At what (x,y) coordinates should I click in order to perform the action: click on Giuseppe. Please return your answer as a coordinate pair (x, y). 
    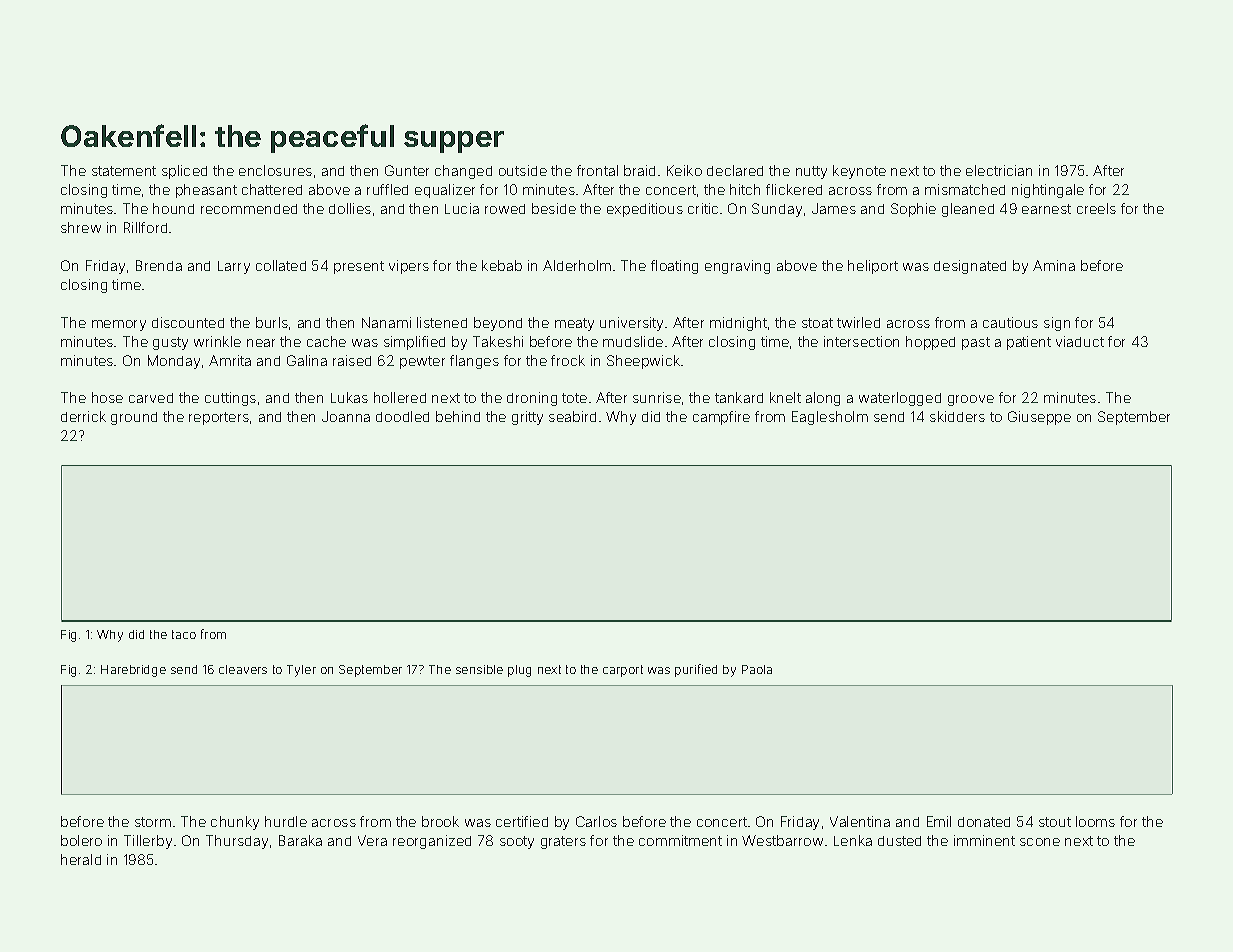
    Looking at the image, I should click on (1039, 418).
